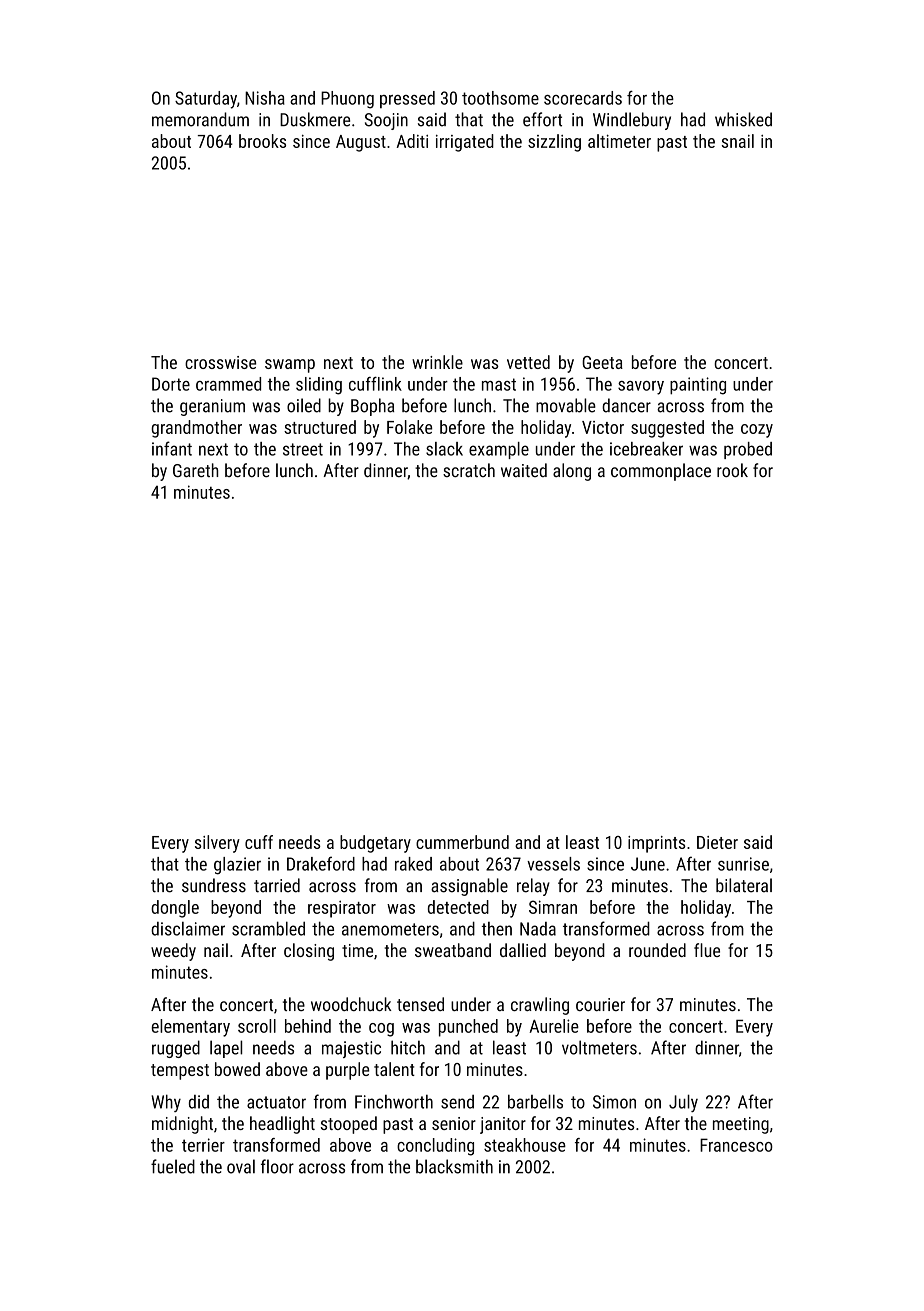  I want to click on crosswise, so click(220, 362).
